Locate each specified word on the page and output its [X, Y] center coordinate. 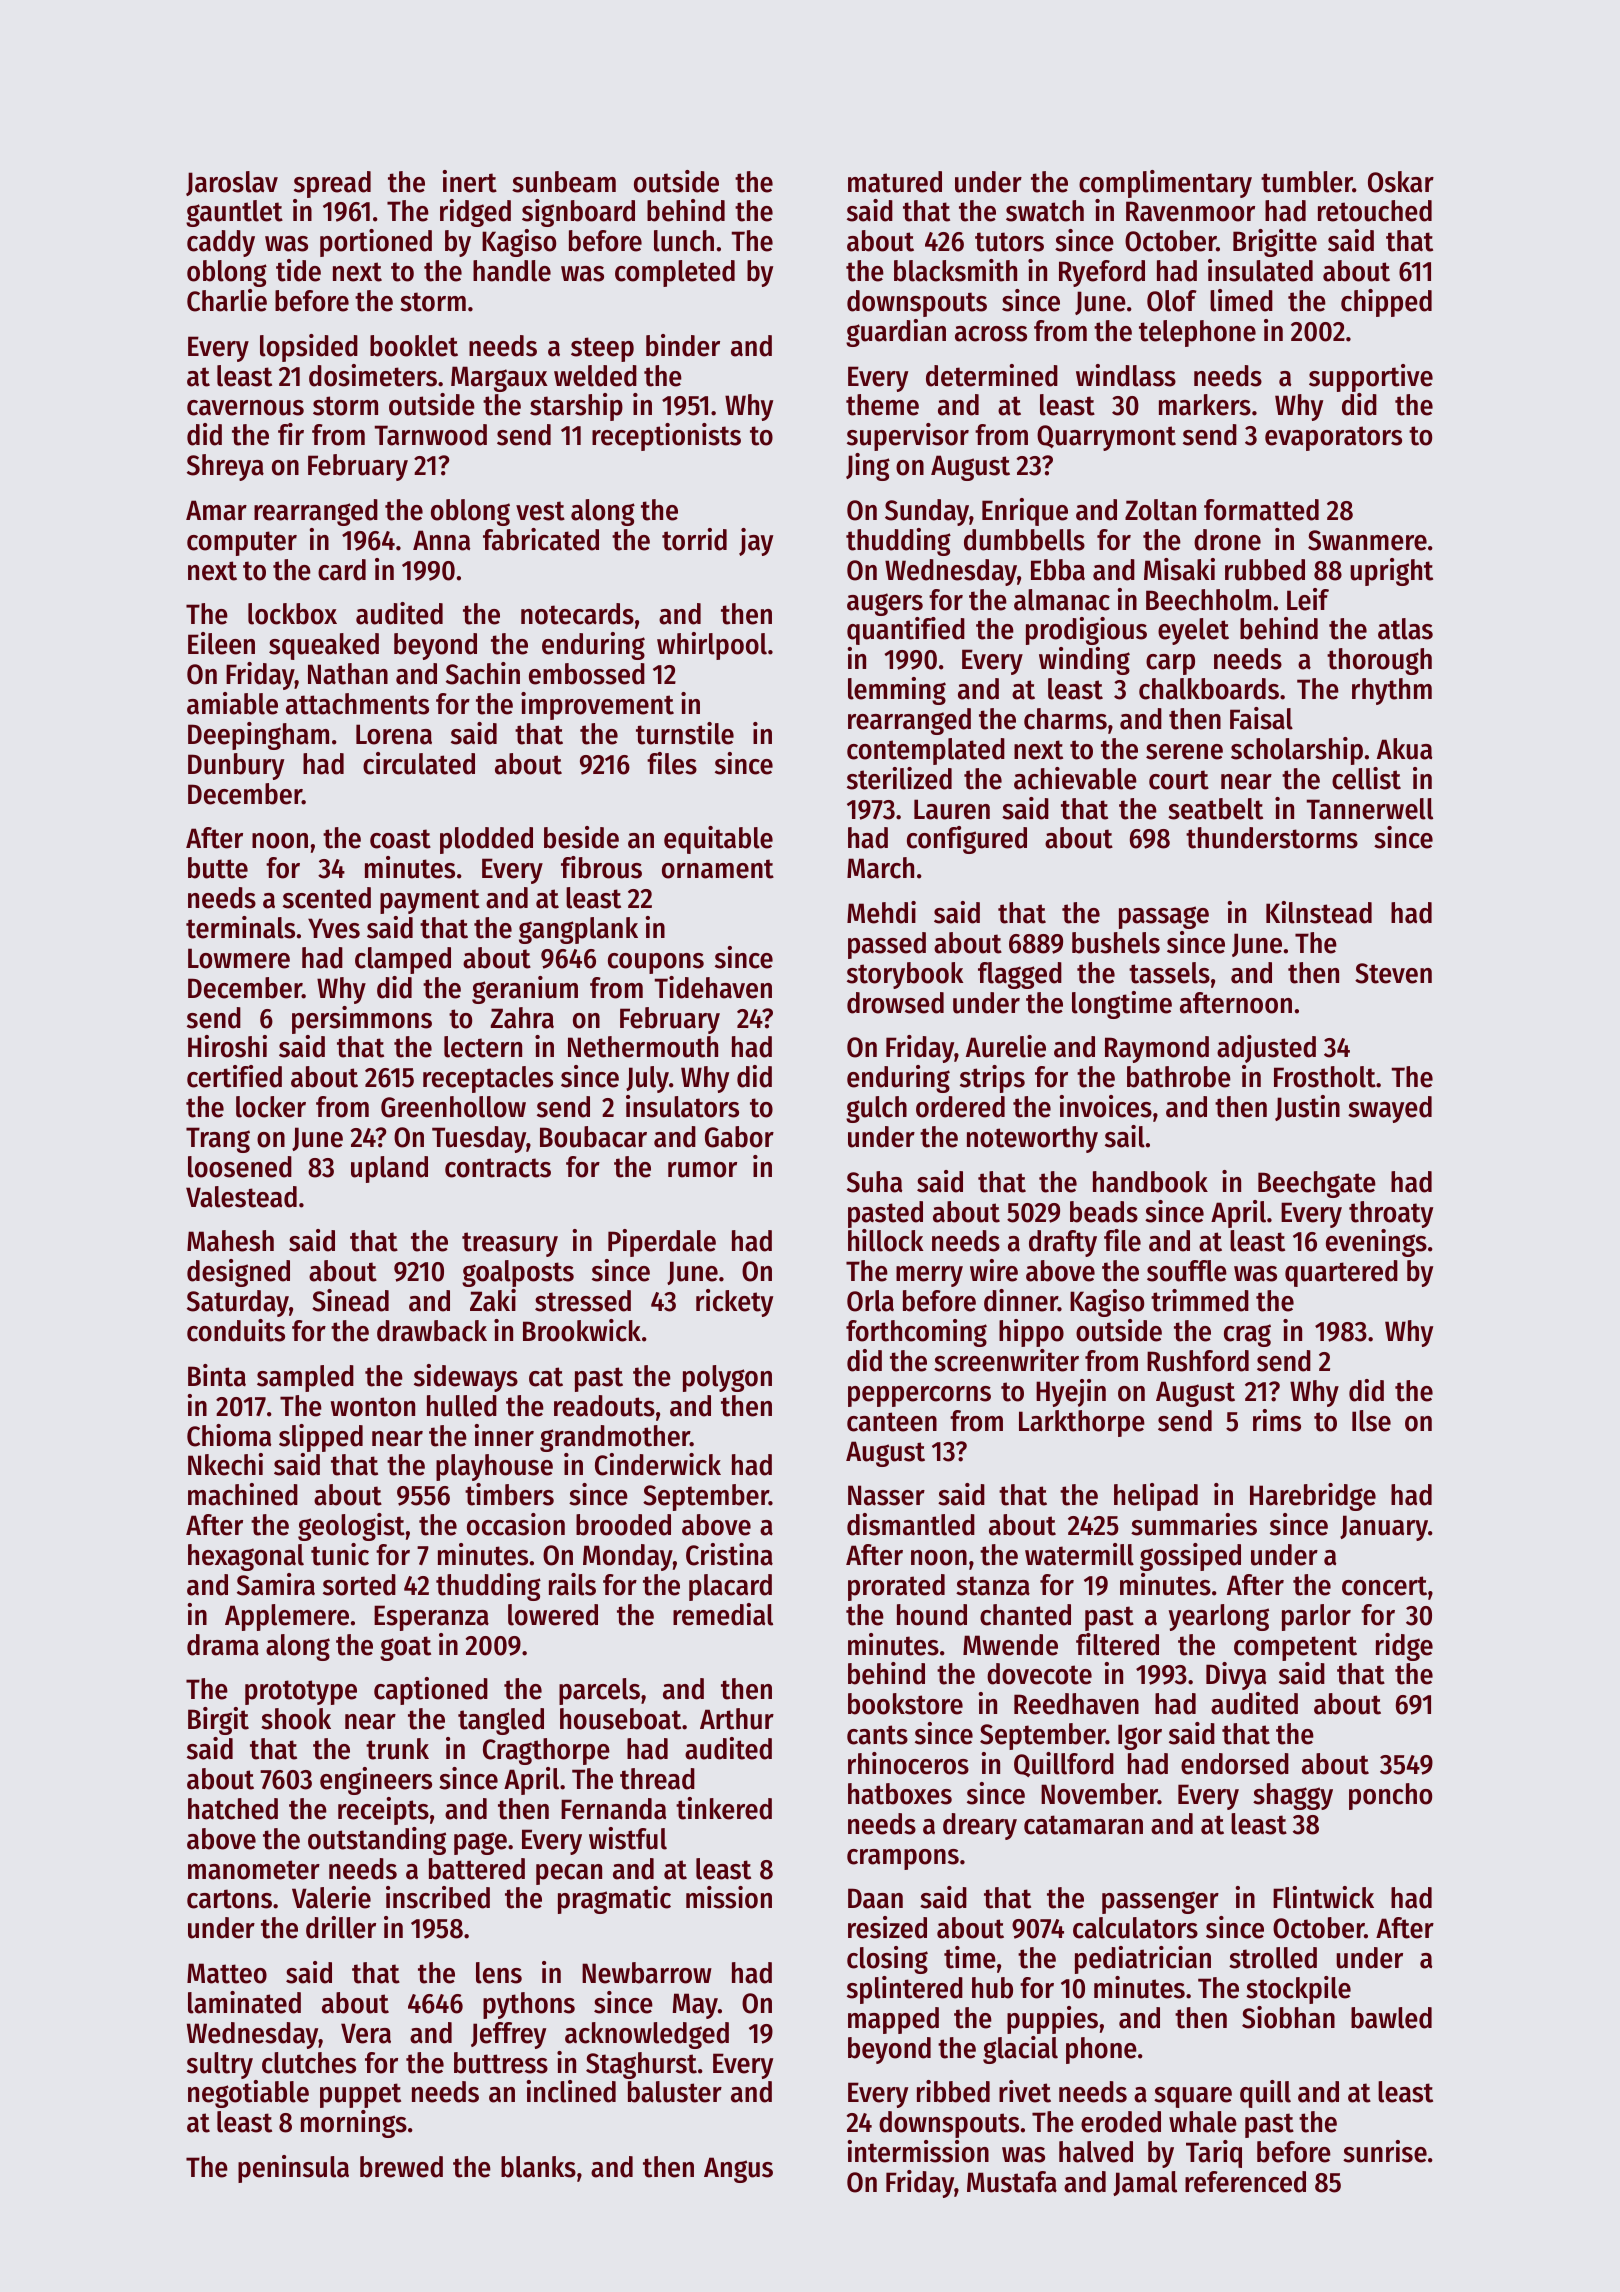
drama [223, 1645]
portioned [376, 243]
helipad [1156, 1497]
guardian [896, 333]
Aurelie [1006, 1046]
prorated [896, 1587]
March [880, 868]
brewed [401, 2167]
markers [1205, 405]
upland [389, 1169]
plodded [486, 840]
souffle [1187, 1271]
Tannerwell [1369, 809]
